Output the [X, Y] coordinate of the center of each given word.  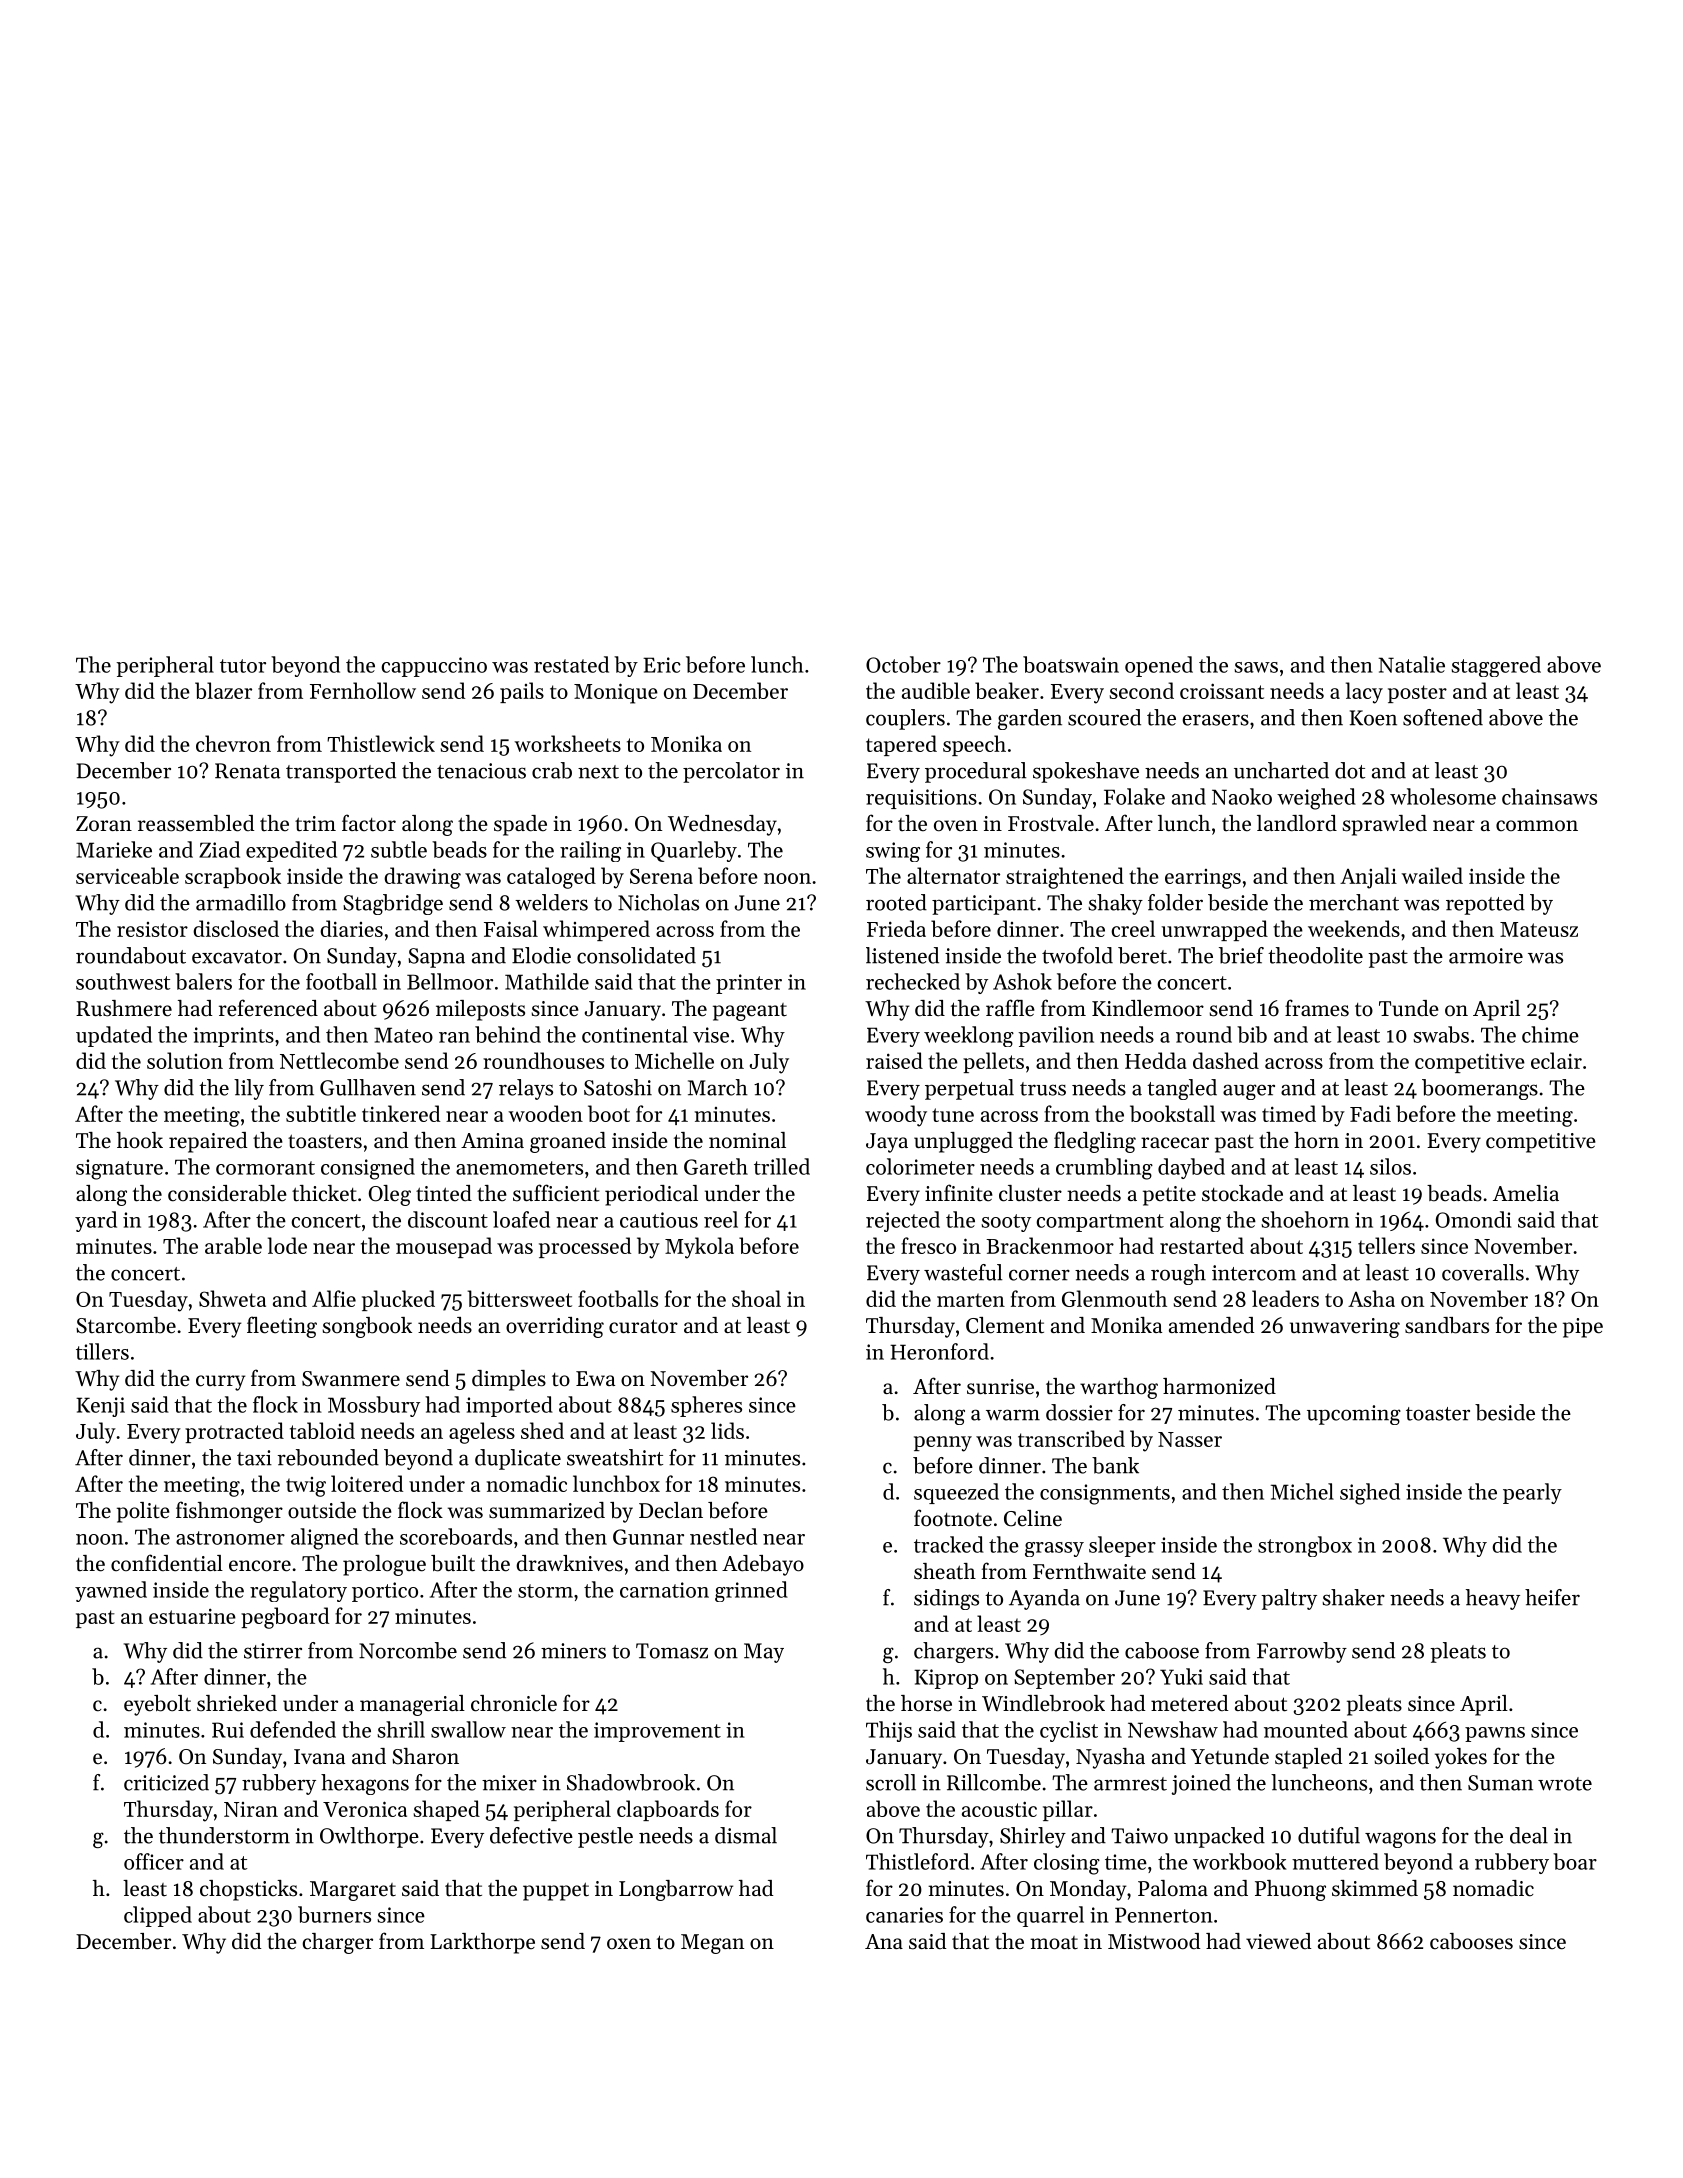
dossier [1079, 1412]
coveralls [1483, 1272]
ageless [482, 1433]
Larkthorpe [482, 1943]
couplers [905, 719]
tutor [243, 666]
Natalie [1411, 664]
